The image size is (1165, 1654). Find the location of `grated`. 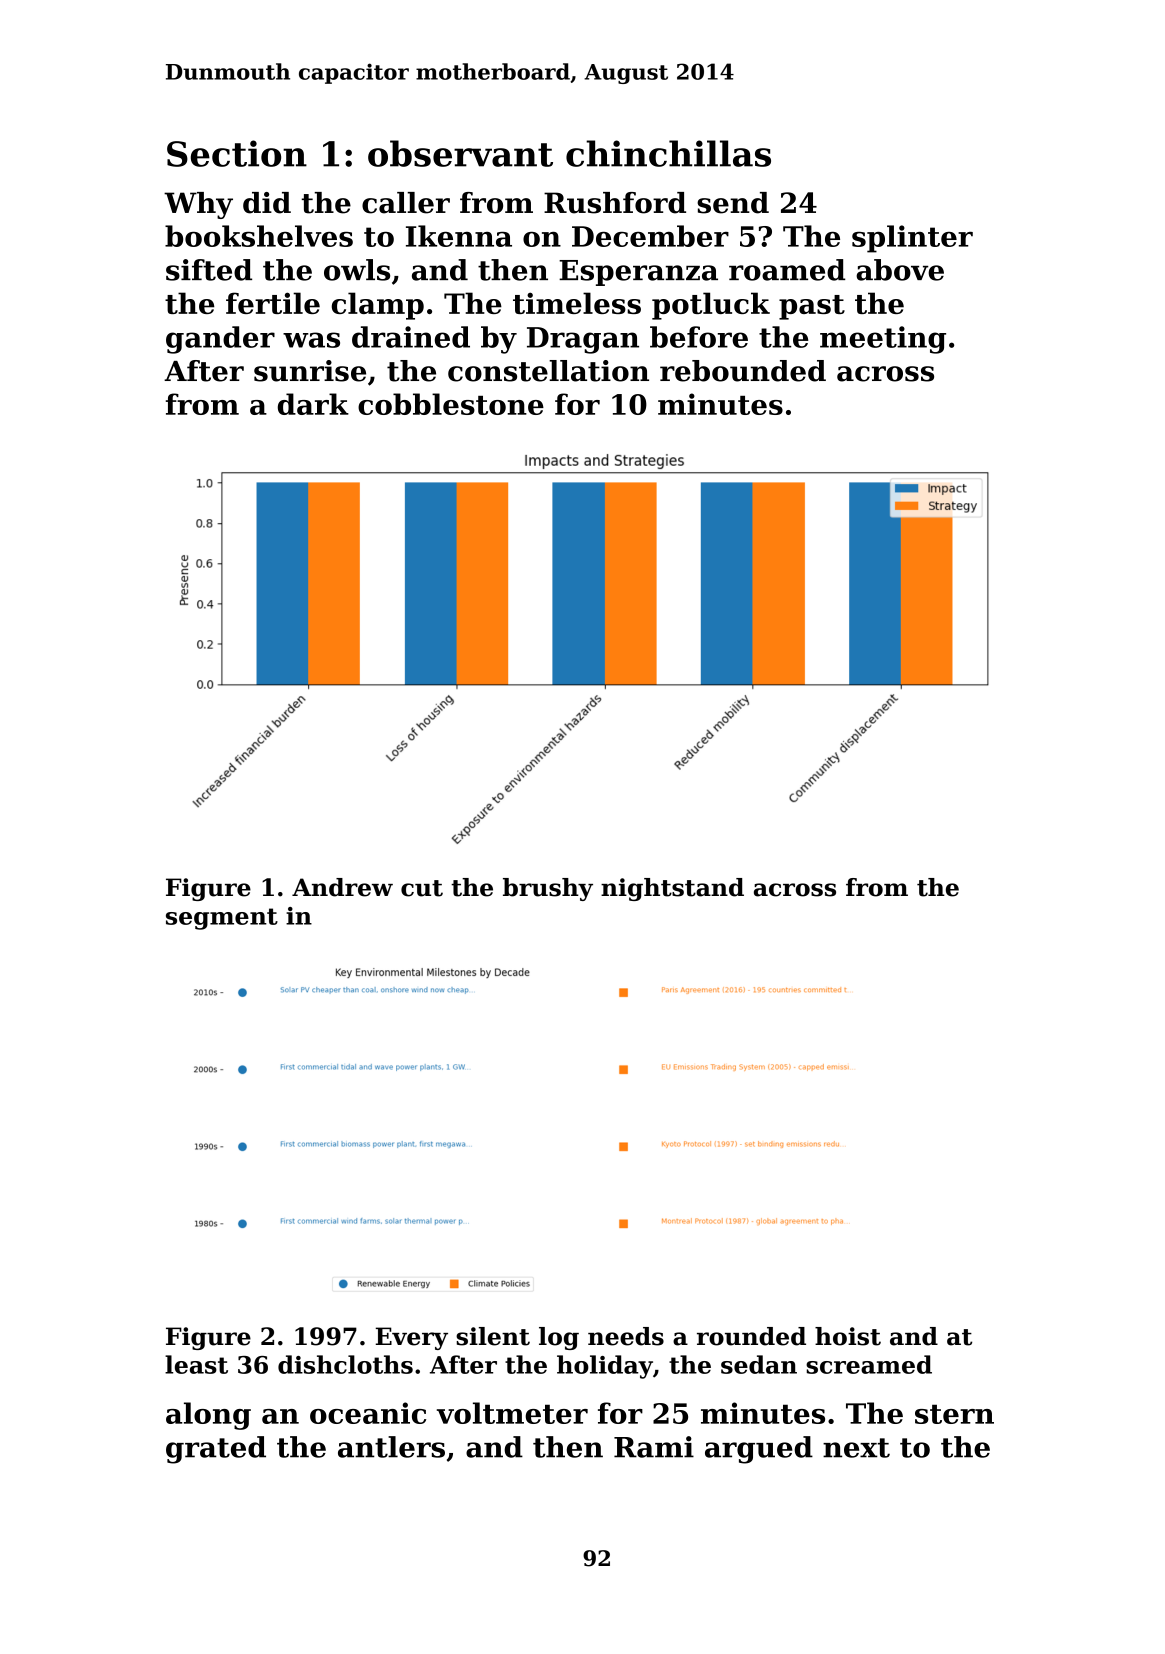

grated is located at coordinates (216, 1450).
